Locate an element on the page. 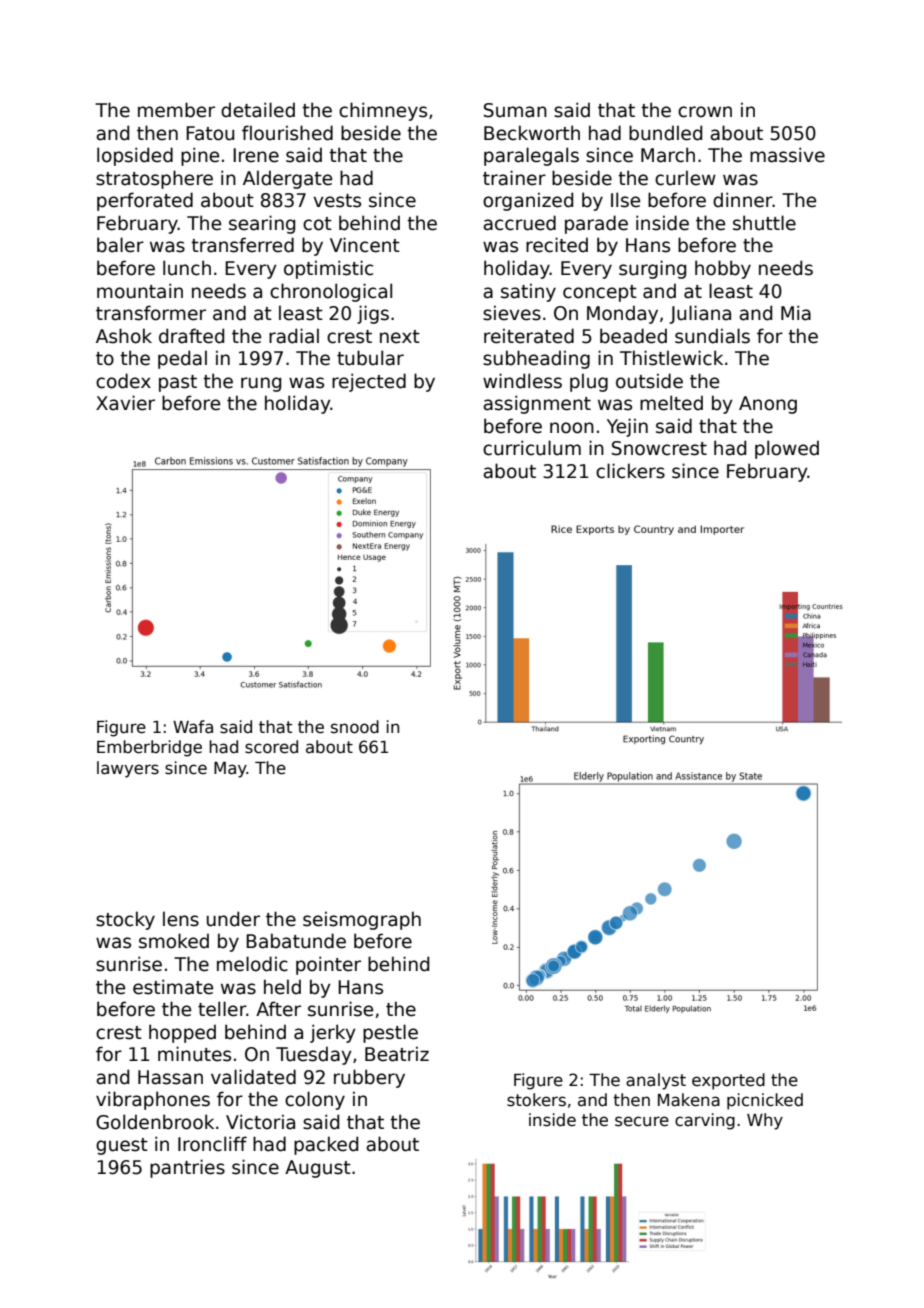  Anong is located at coordinates (768, 405).
